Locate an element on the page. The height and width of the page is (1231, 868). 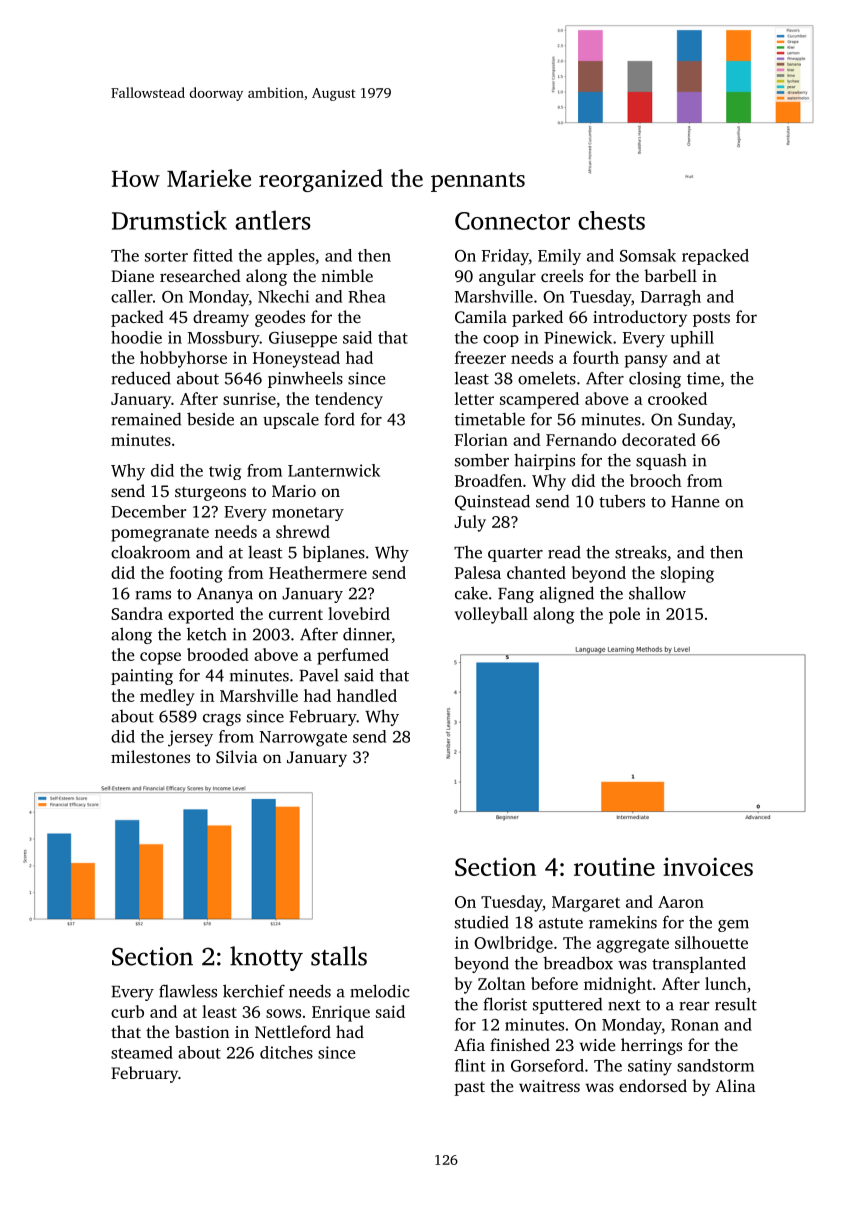
apples is located at coordinates (291, 257).
